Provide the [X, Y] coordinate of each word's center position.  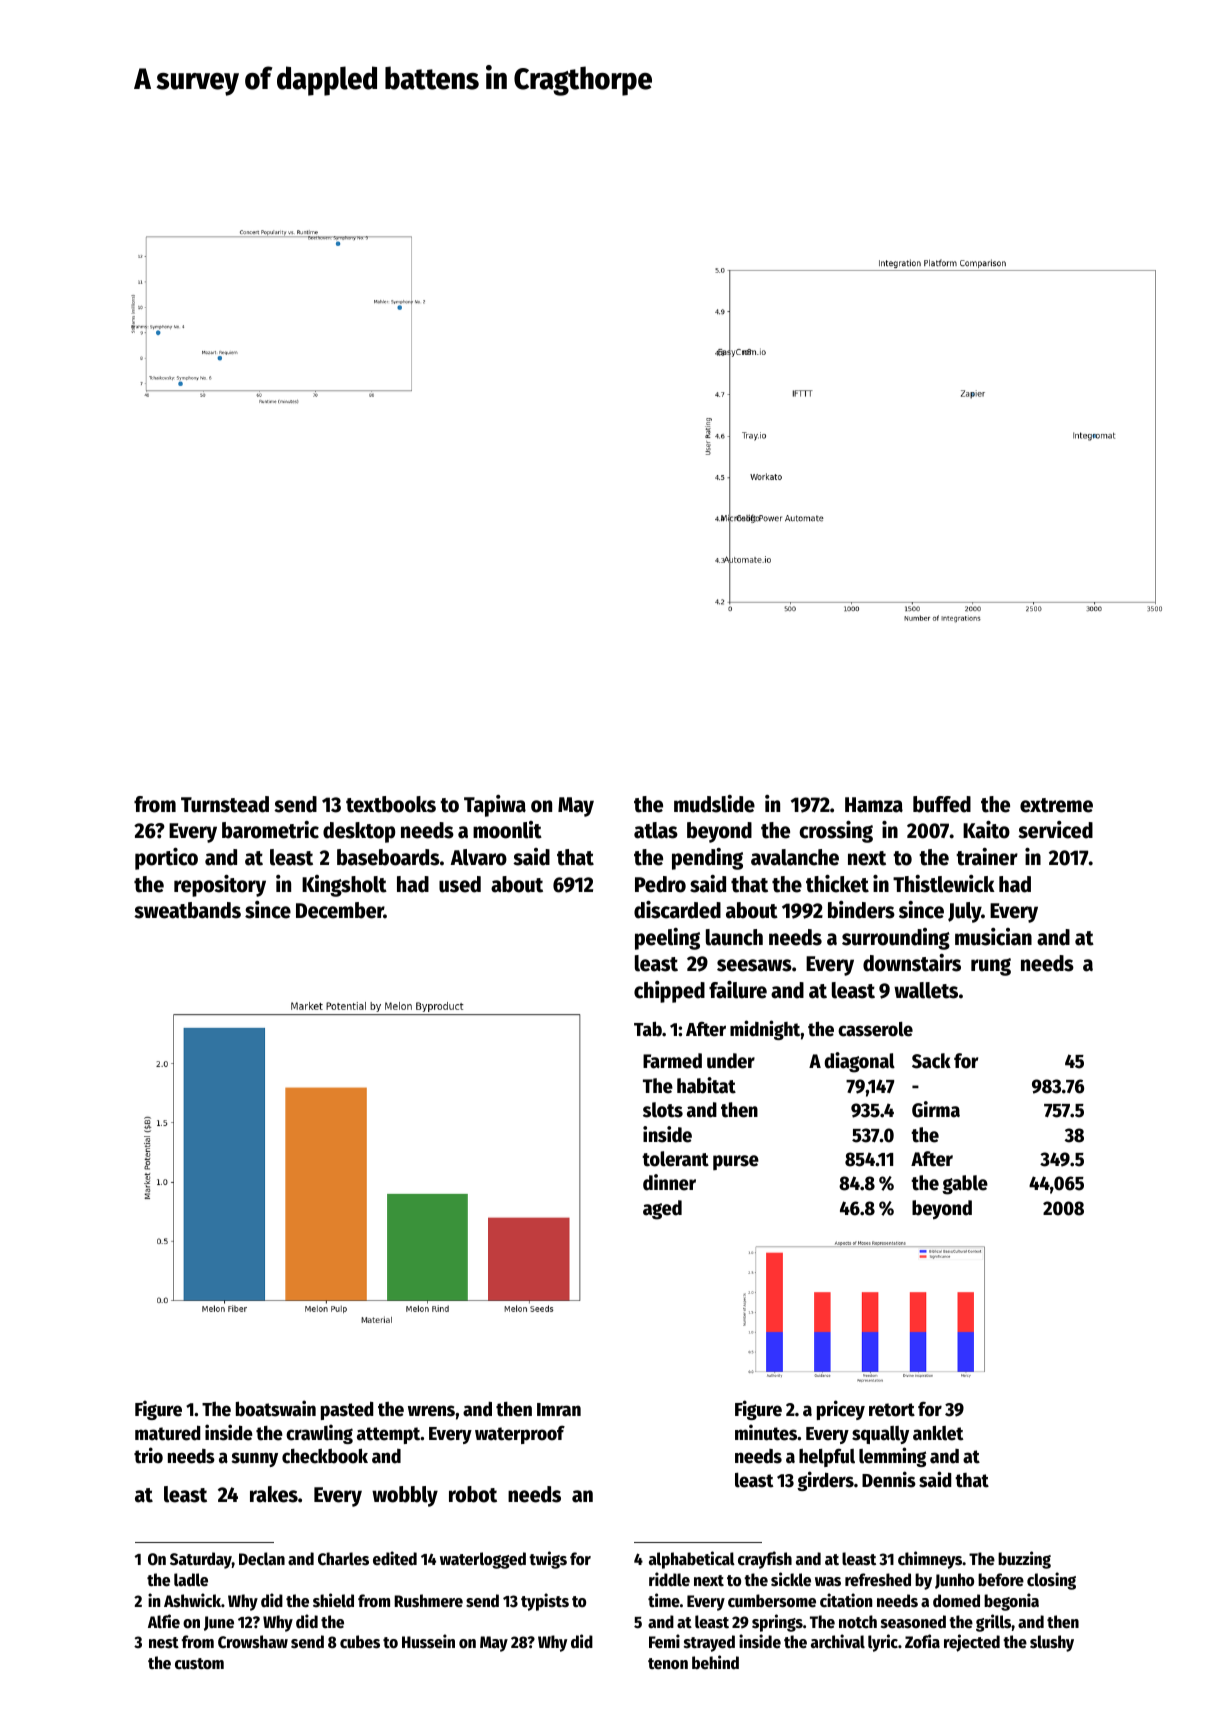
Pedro [660, 884]
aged [662, 1210]
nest [164, 1643]
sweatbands [187, 910]
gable [965, 1185]
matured [167, 1433]
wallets [926, 990]
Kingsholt [344, 886]
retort [892, 1410]
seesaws [754, 965]
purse [736, 1162]
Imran [559, 1410]
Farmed [672, 1061]
